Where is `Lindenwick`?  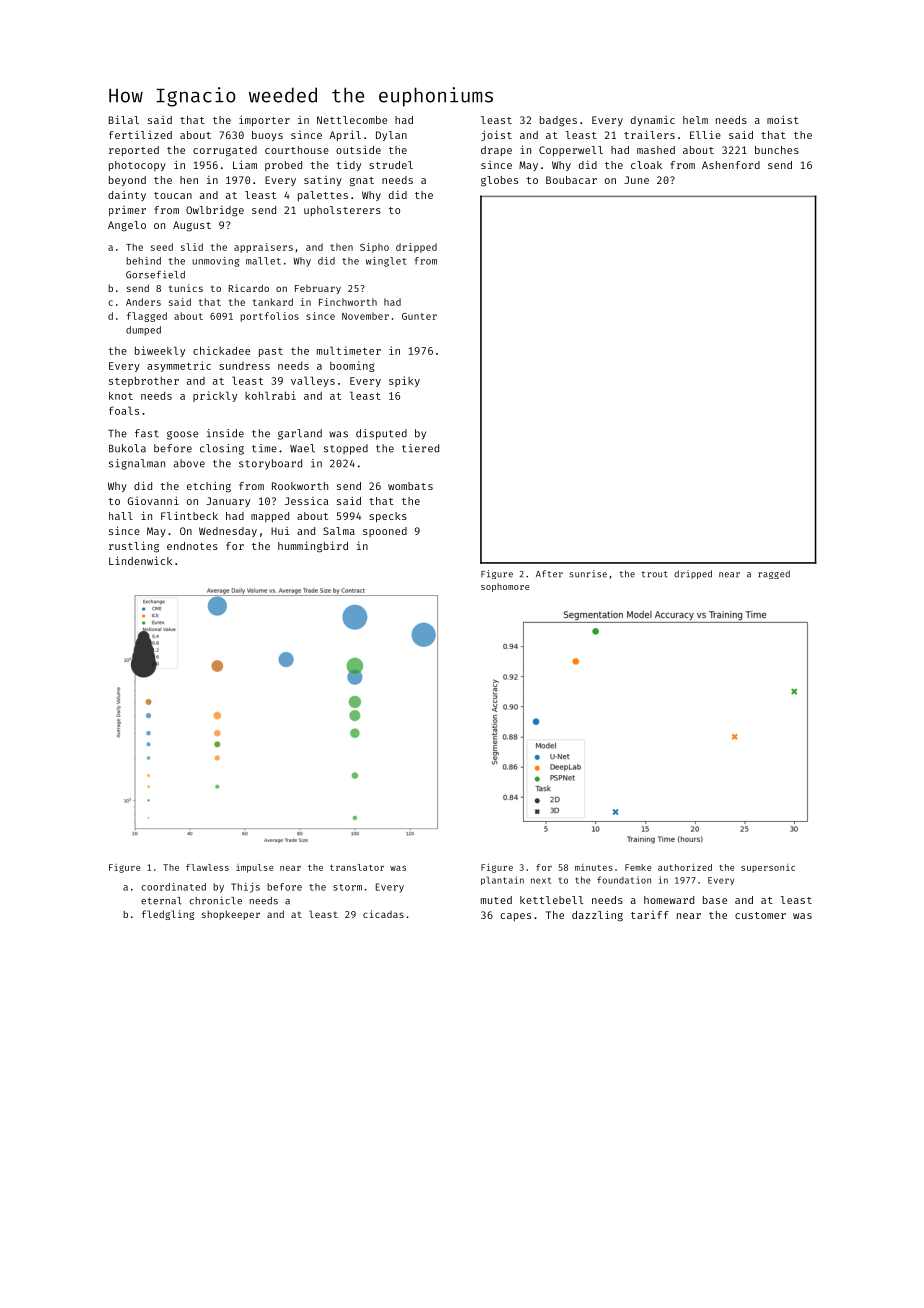
Lindenwick is located at coordinates (140, 560).
